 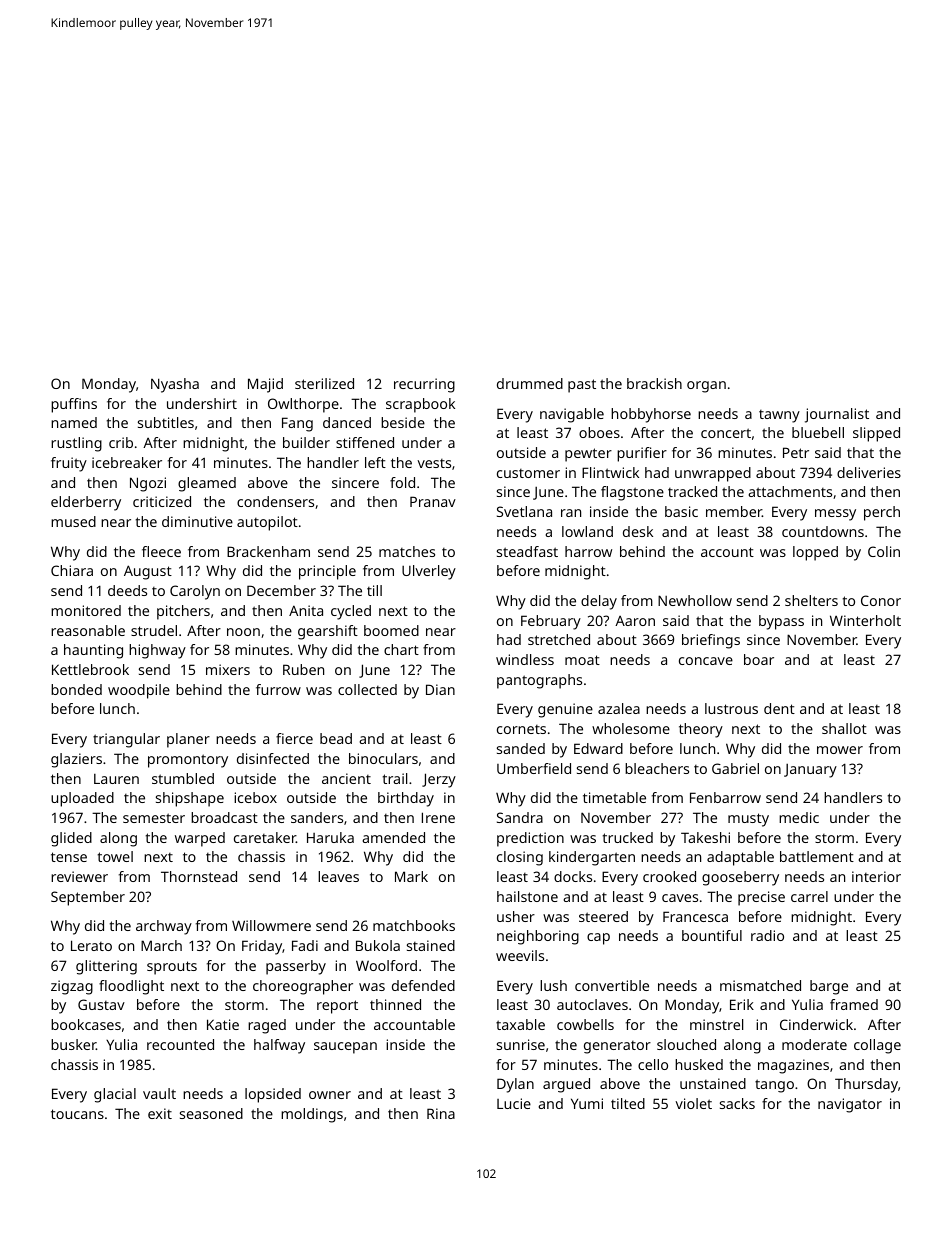 What do you see at coordinates (837, 415) in the page?
I see `journalist` at bounding box center [837, 415].
